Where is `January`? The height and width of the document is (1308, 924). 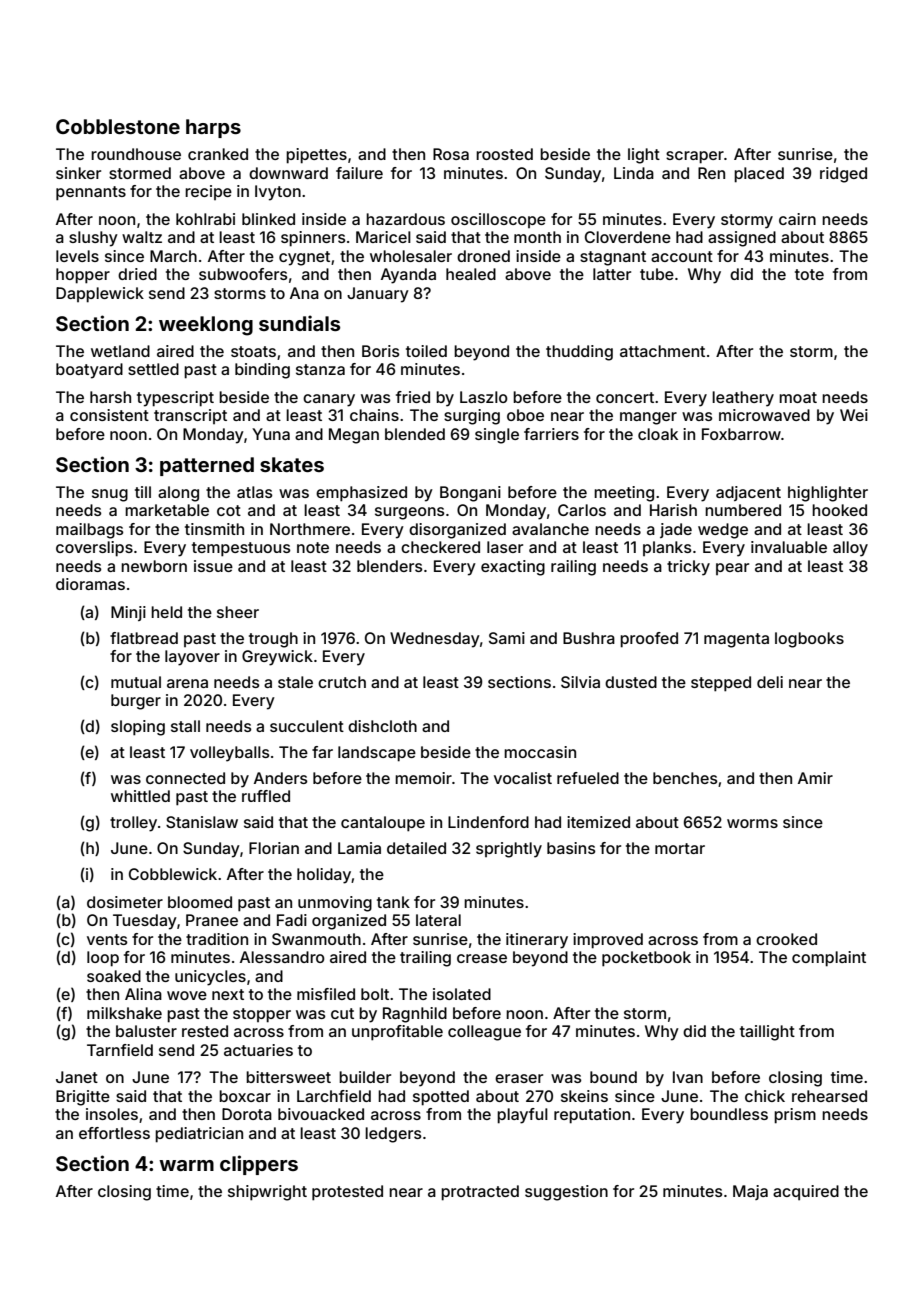
January is located at coordinates (378, 295).
